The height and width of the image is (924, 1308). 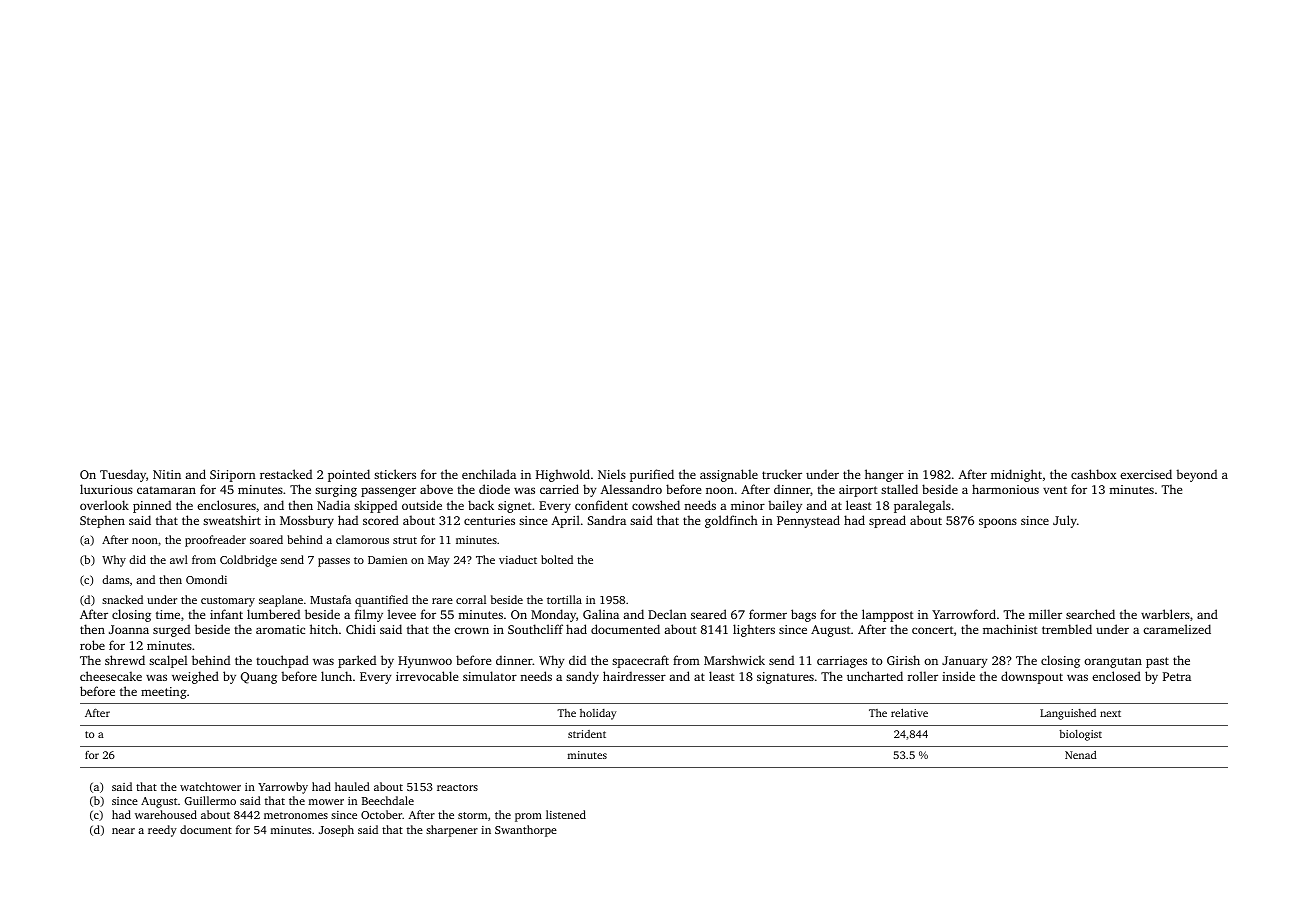 What do you see at coordinates (526, 831) in the image?
I see `Swanthorpe` at bounding box center [526, 831].
